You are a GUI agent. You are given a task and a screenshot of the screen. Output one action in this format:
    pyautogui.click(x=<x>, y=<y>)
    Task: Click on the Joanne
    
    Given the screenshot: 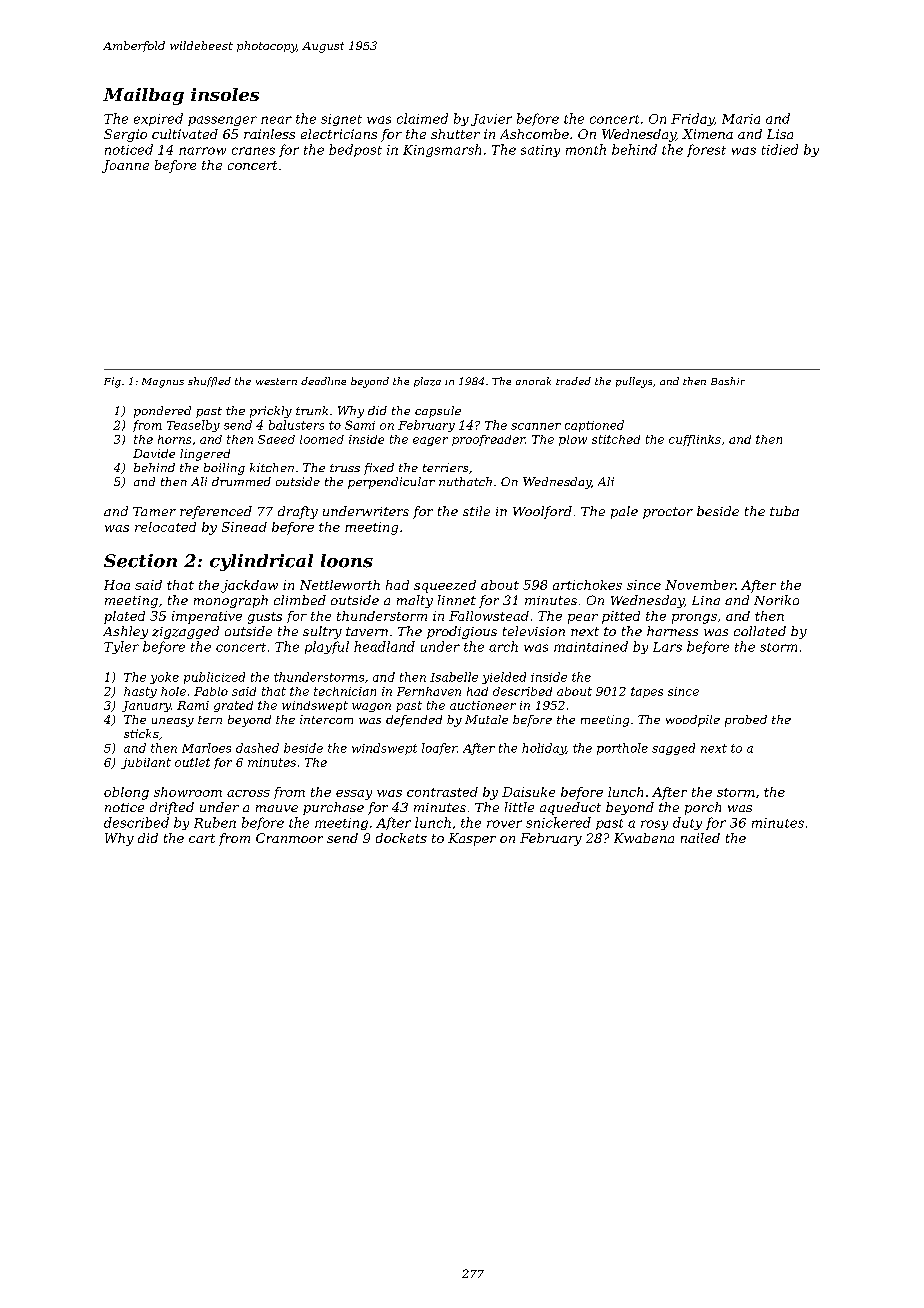 What is the action you would take?
    pyautogui.click(x=125, y=166)
